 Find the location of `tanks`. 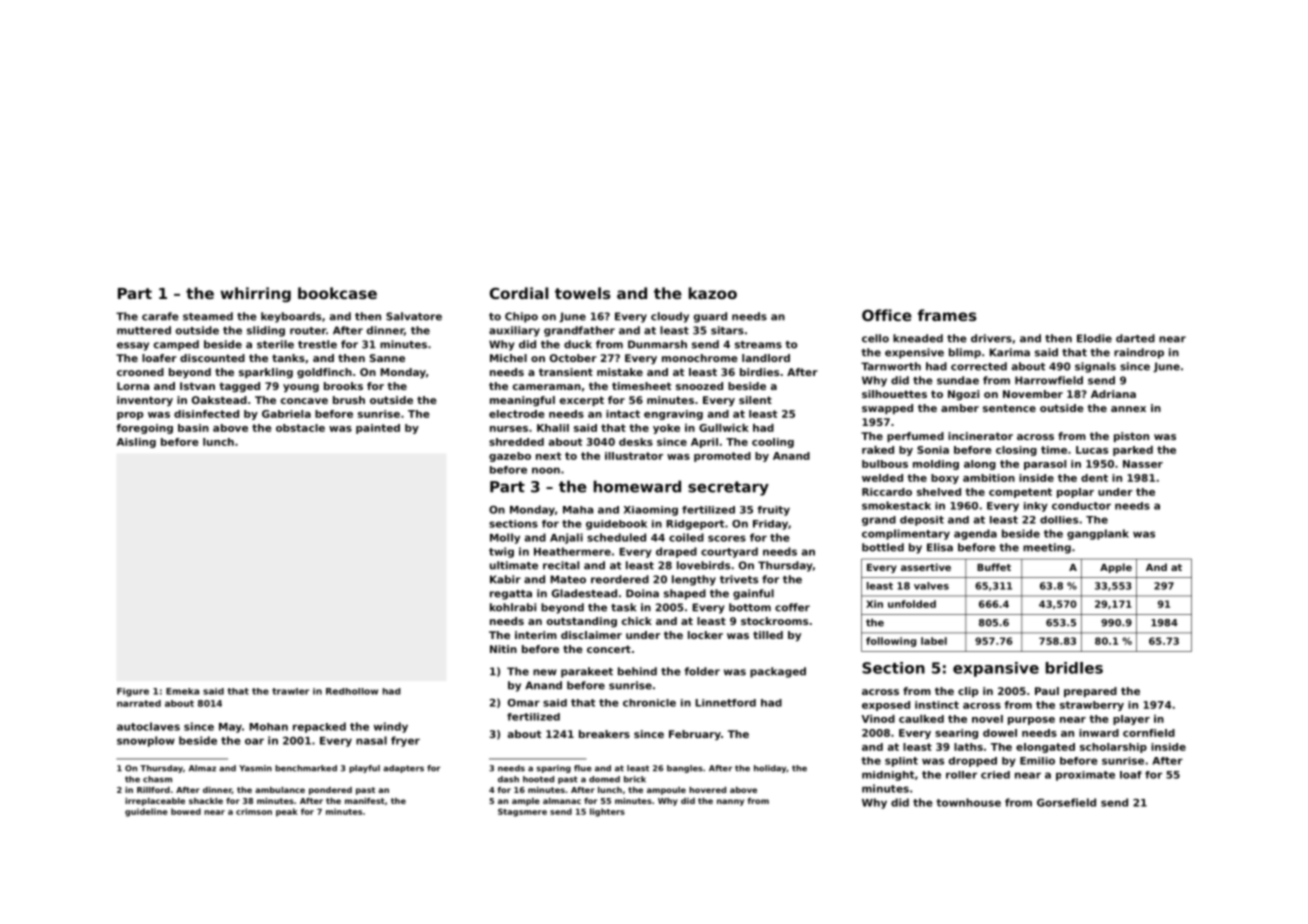

tanks is located at coordinates (288, 358).
